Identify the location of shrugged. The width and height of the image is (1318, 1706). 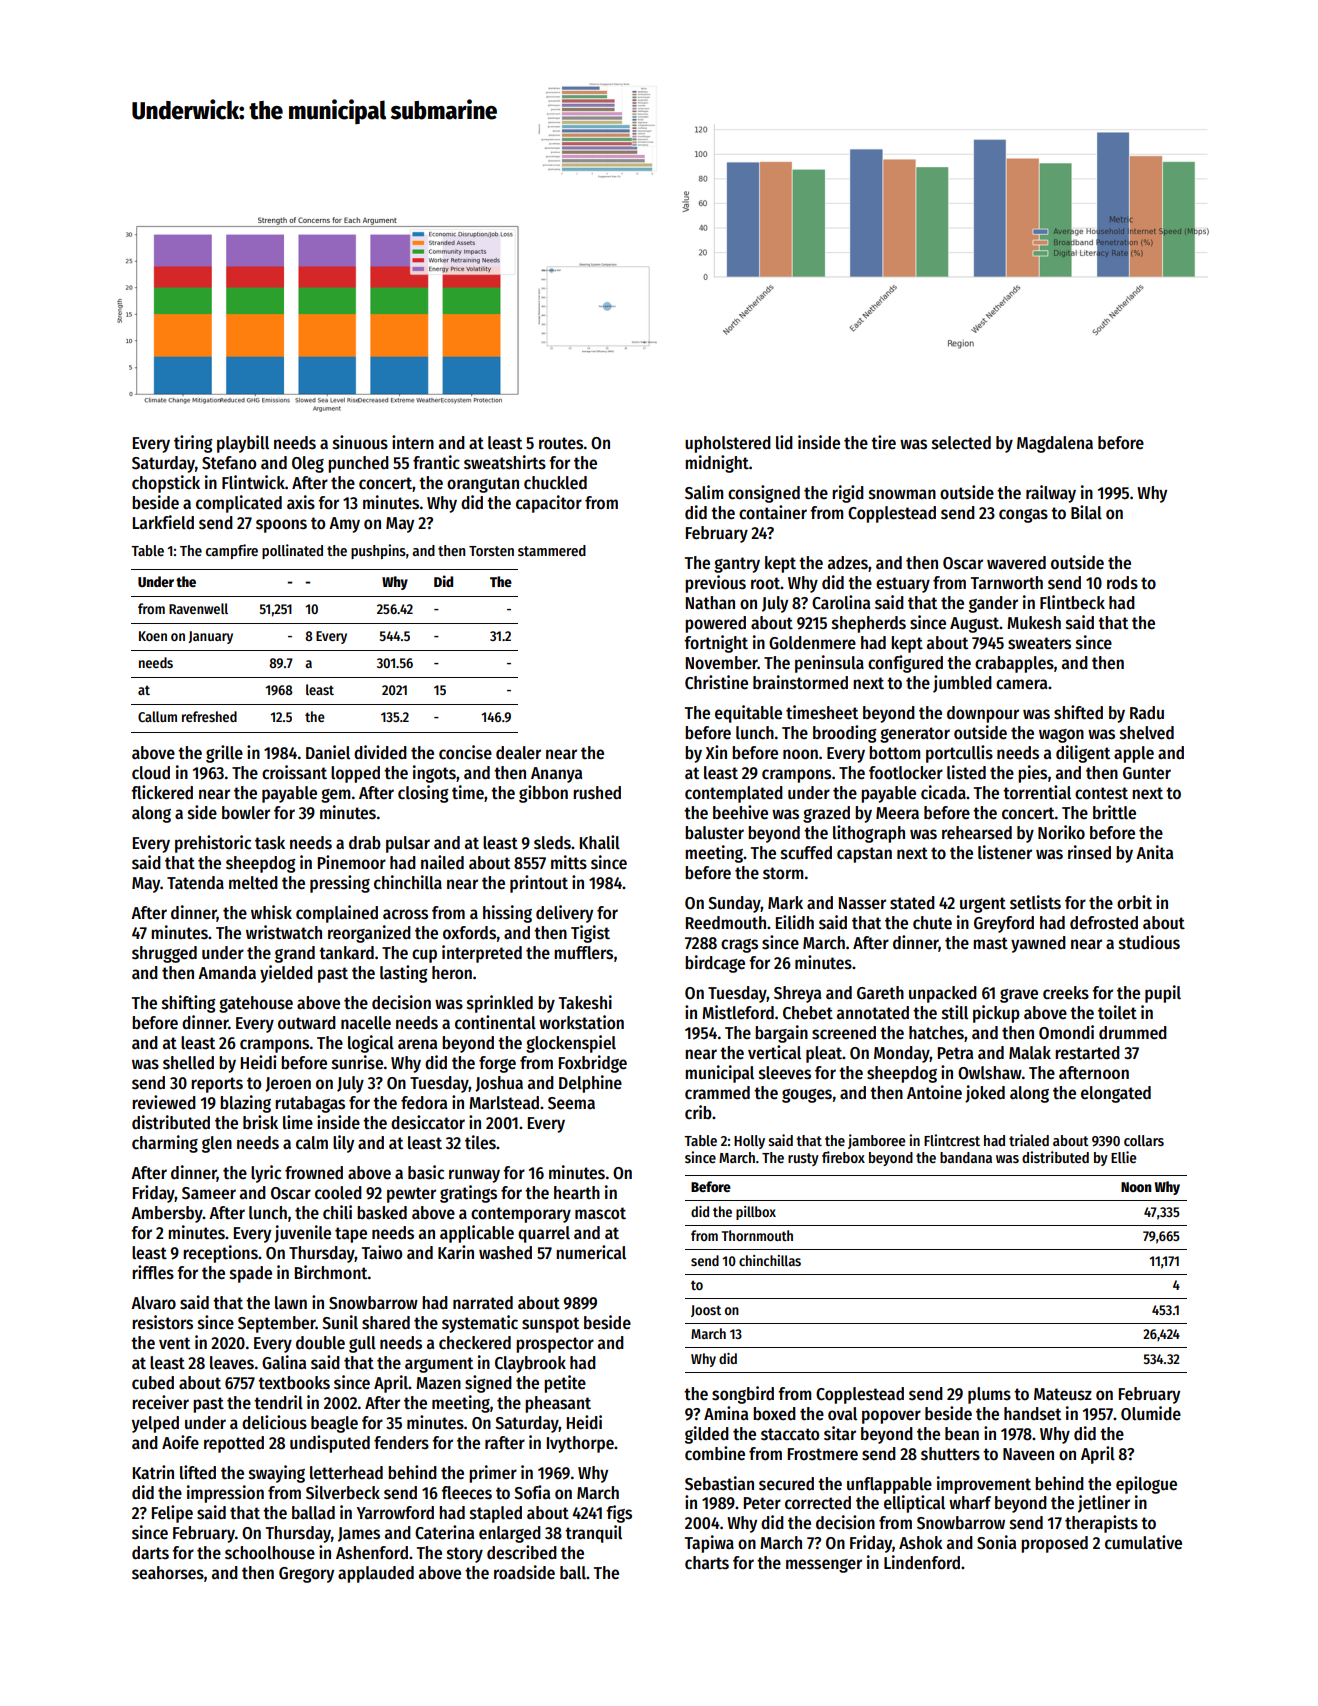
(164, 954).
